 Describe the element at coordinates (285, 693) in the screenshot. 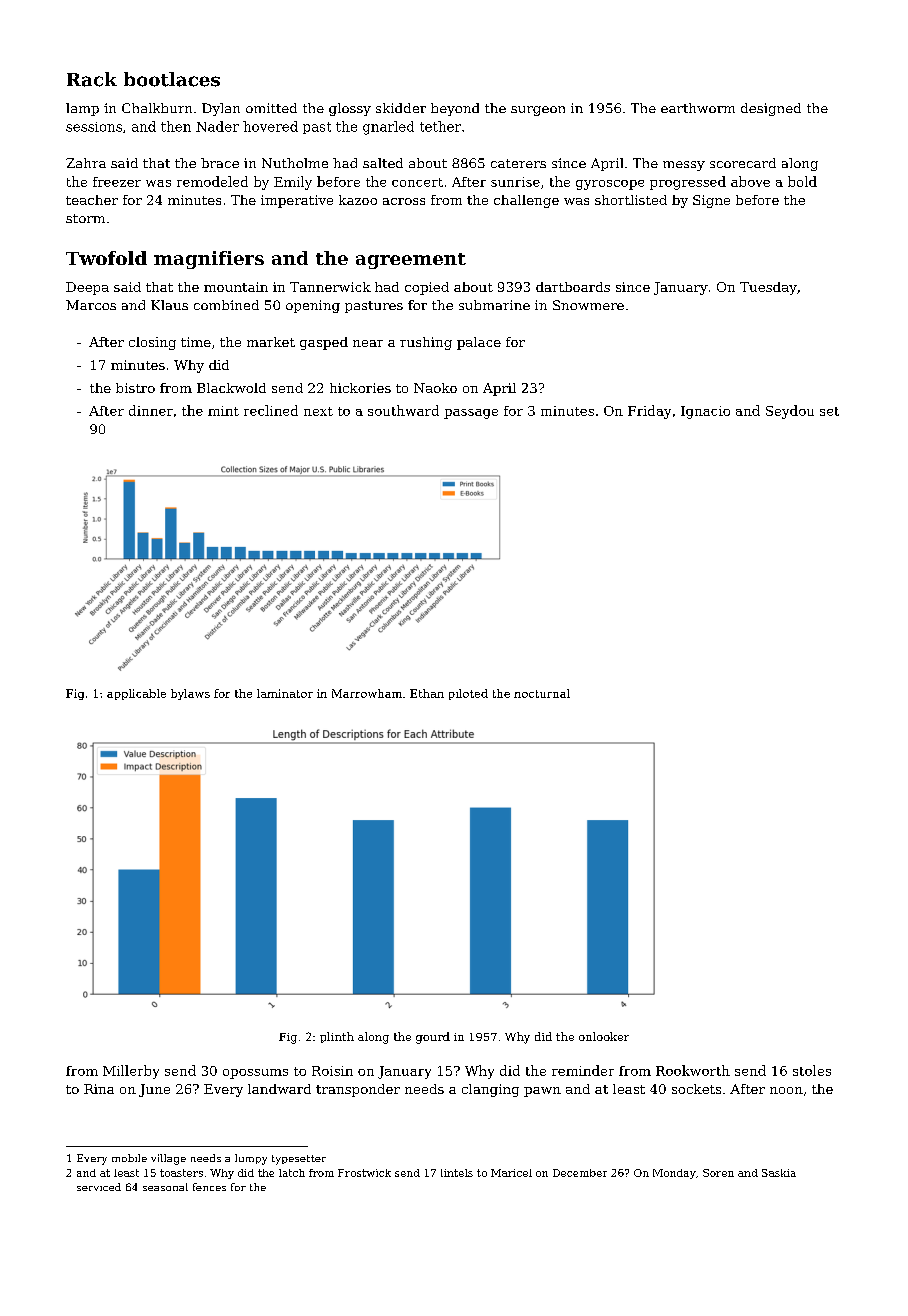

I see `laminator` at that location.
